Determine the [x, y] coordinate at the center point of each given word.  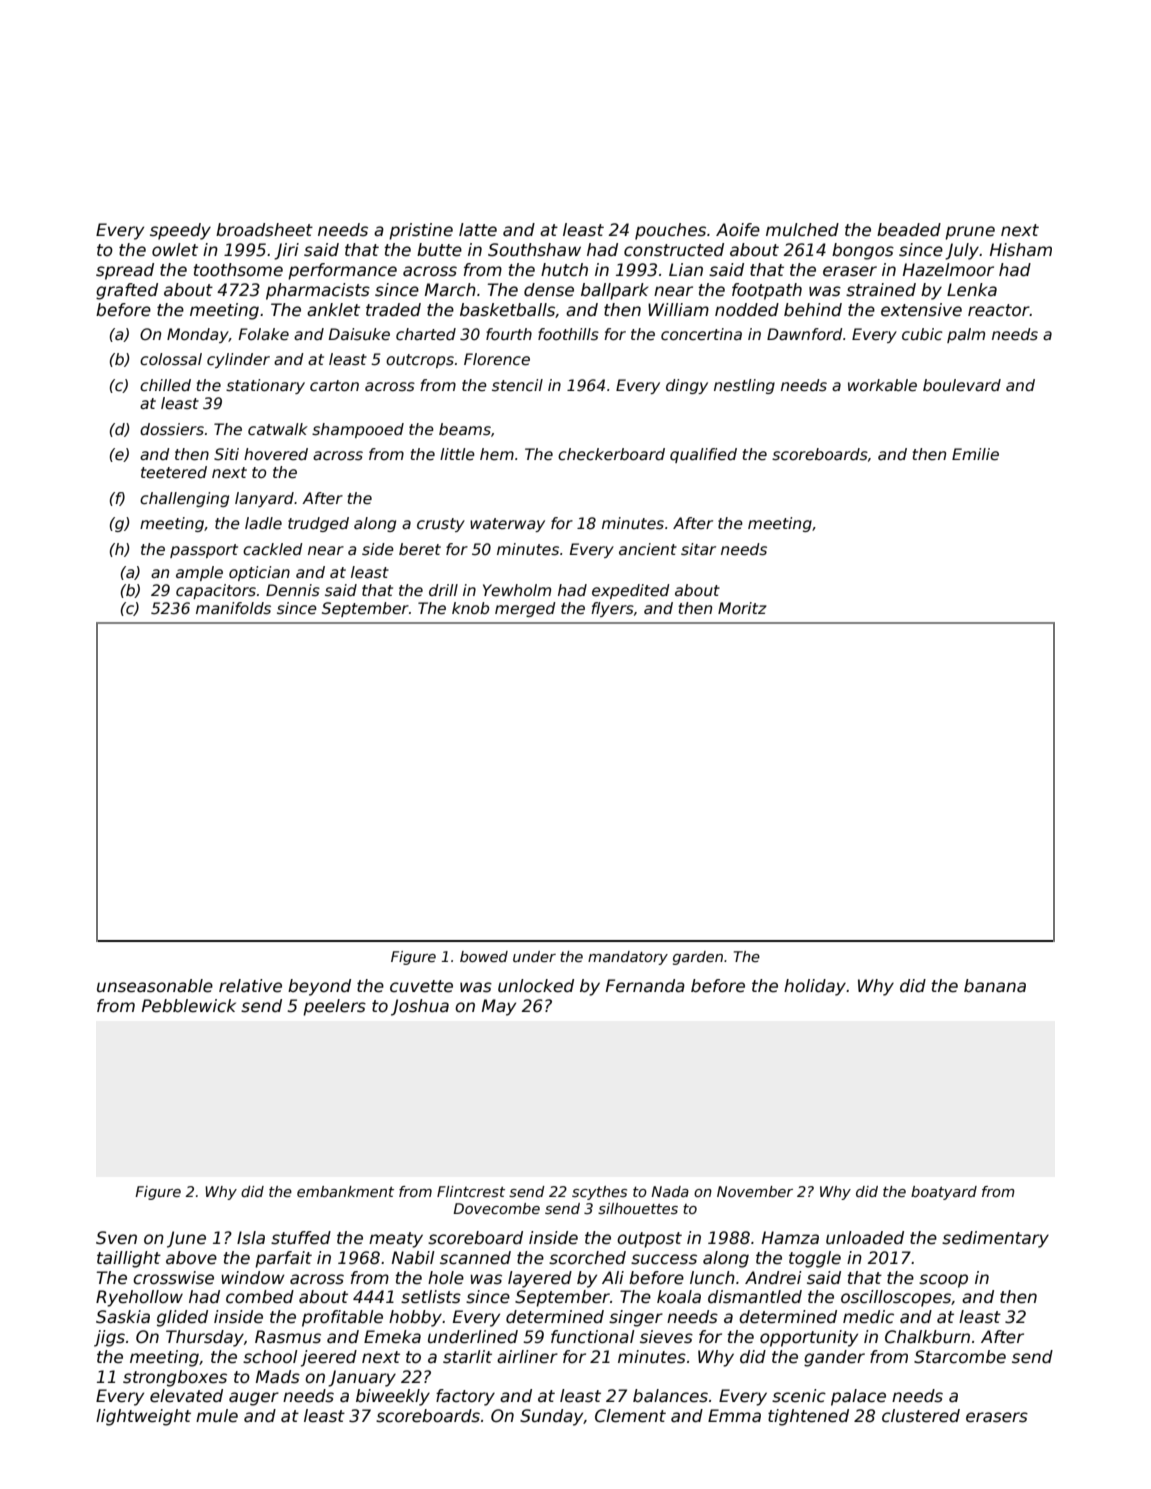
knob [470, 608]
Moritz [742, 608]
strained [881, 290]
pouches [670, 231]
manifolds [233, 608]
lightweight [143, 1417]
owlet [175, 250]
